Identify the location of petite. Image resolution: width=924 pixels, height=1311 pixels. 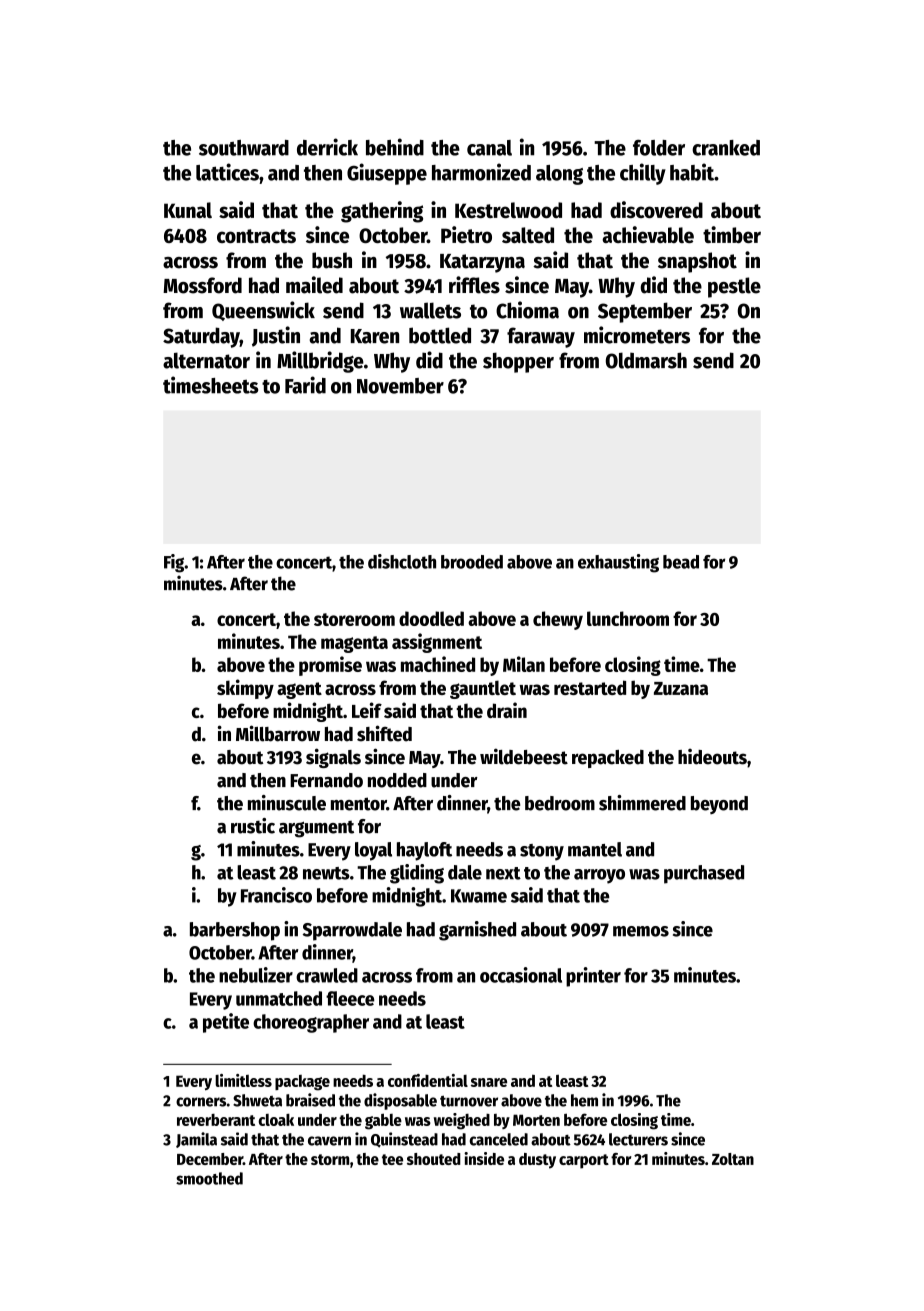
(226, 1023).
